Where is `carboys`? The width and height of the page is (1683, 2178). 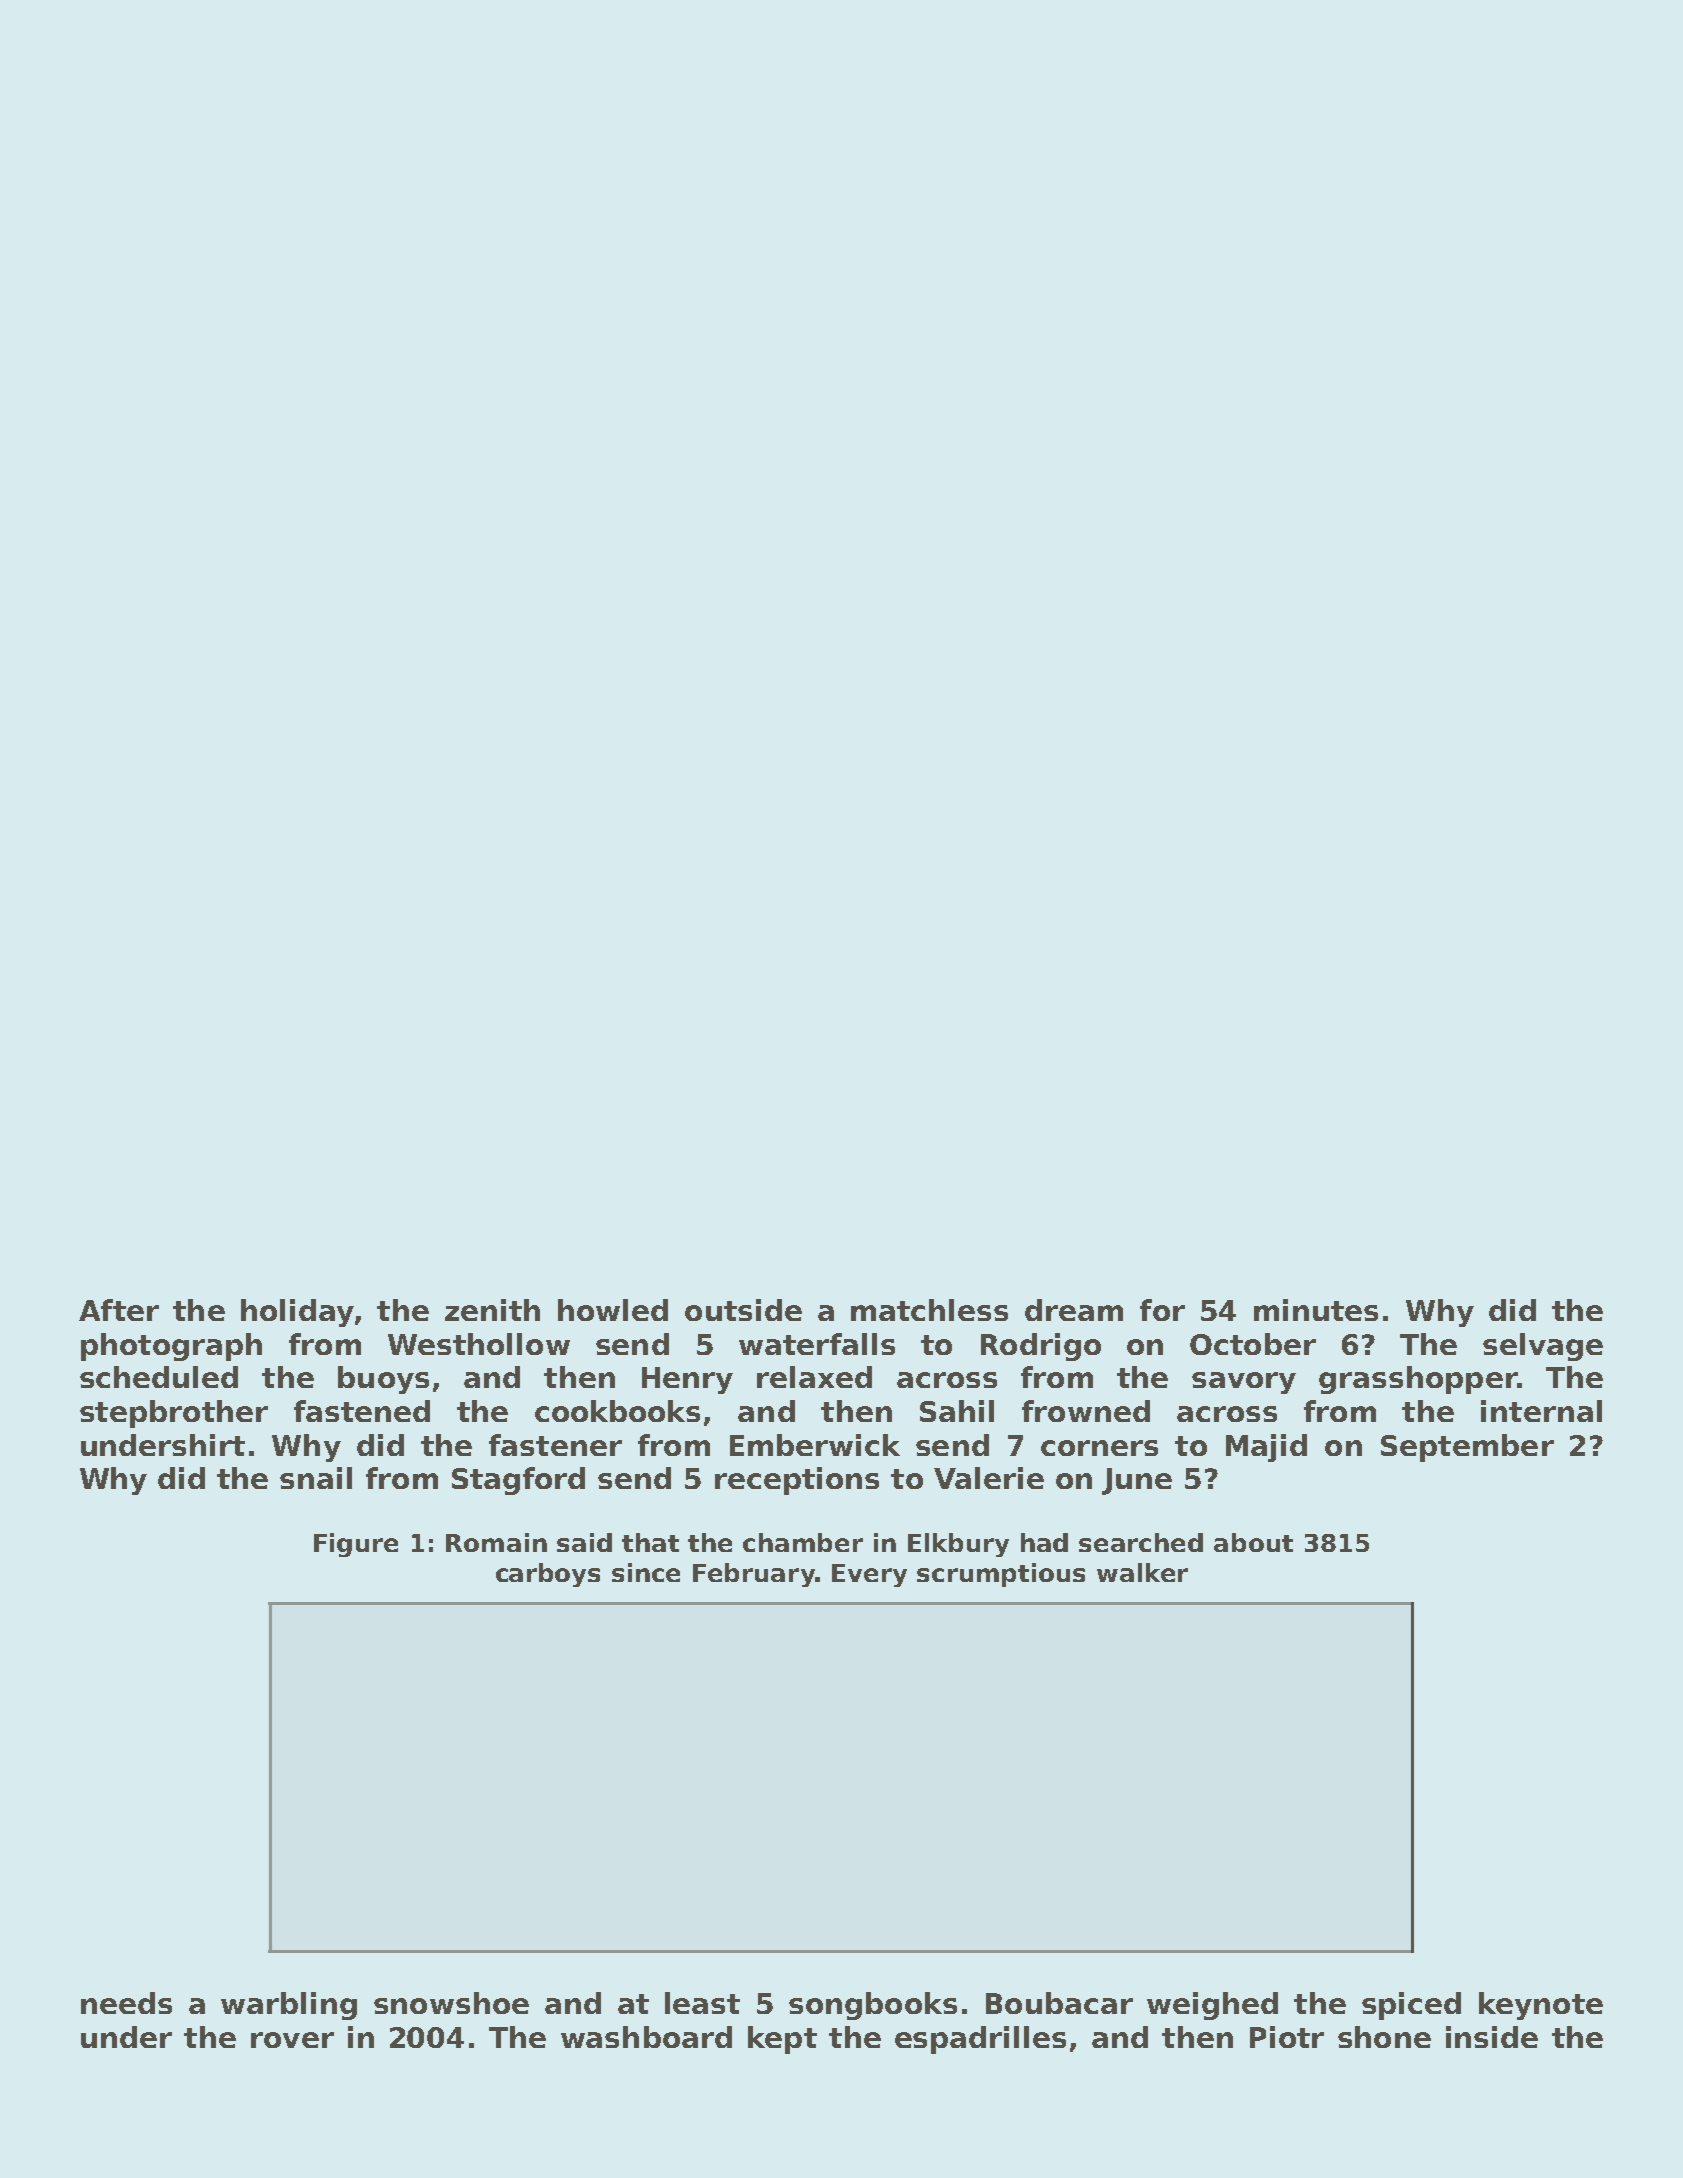
carboys is located at coordinates (548, 1575).
